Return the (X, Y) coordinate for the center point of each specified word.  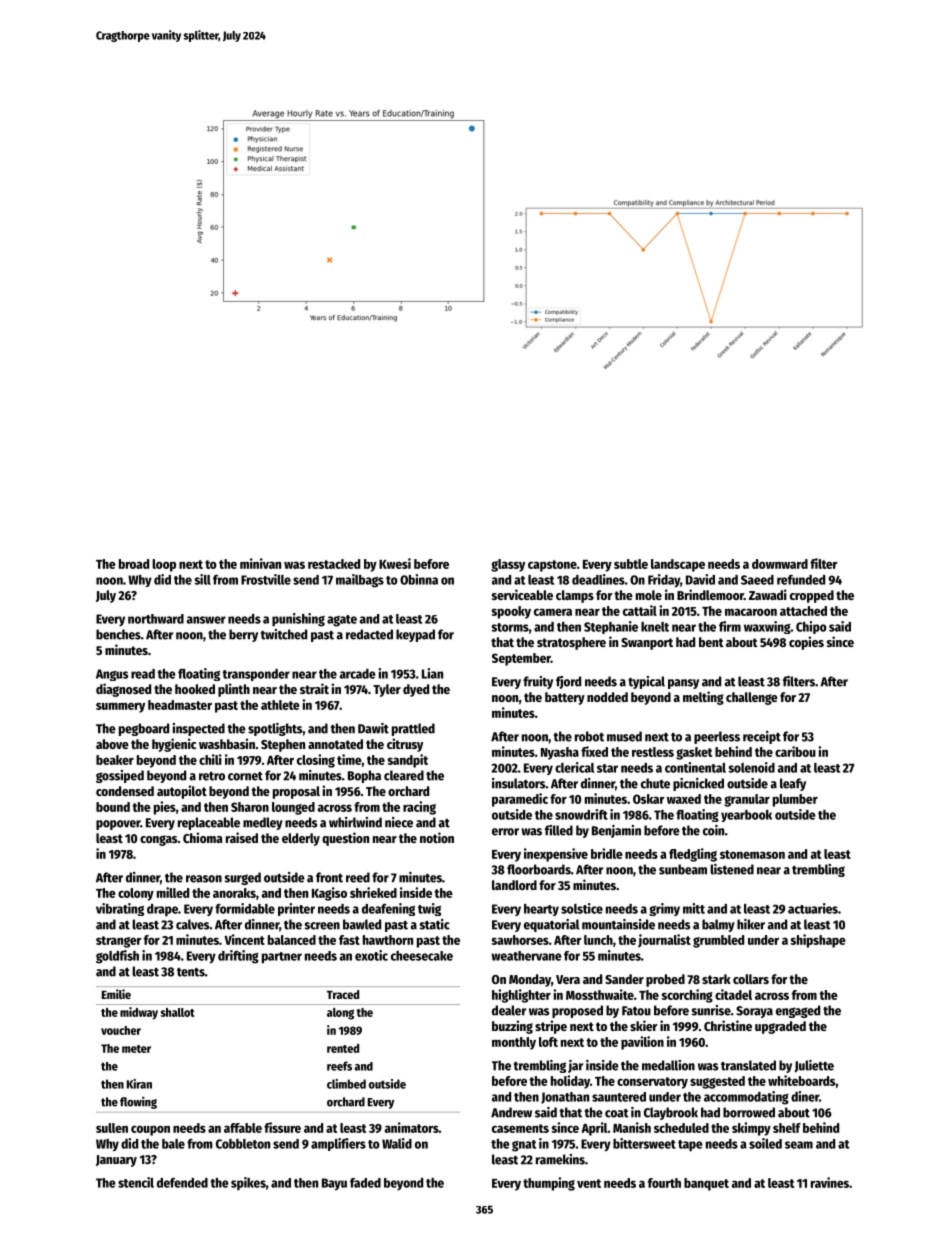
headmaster (180, 705)
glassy (508, 565)
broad (134, 564)
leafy (793, 784)
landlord (514, 885)
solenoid (751, 767)
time (349, 759)
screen (322, 926)
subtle (631, 564)
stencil (136, 1182)
